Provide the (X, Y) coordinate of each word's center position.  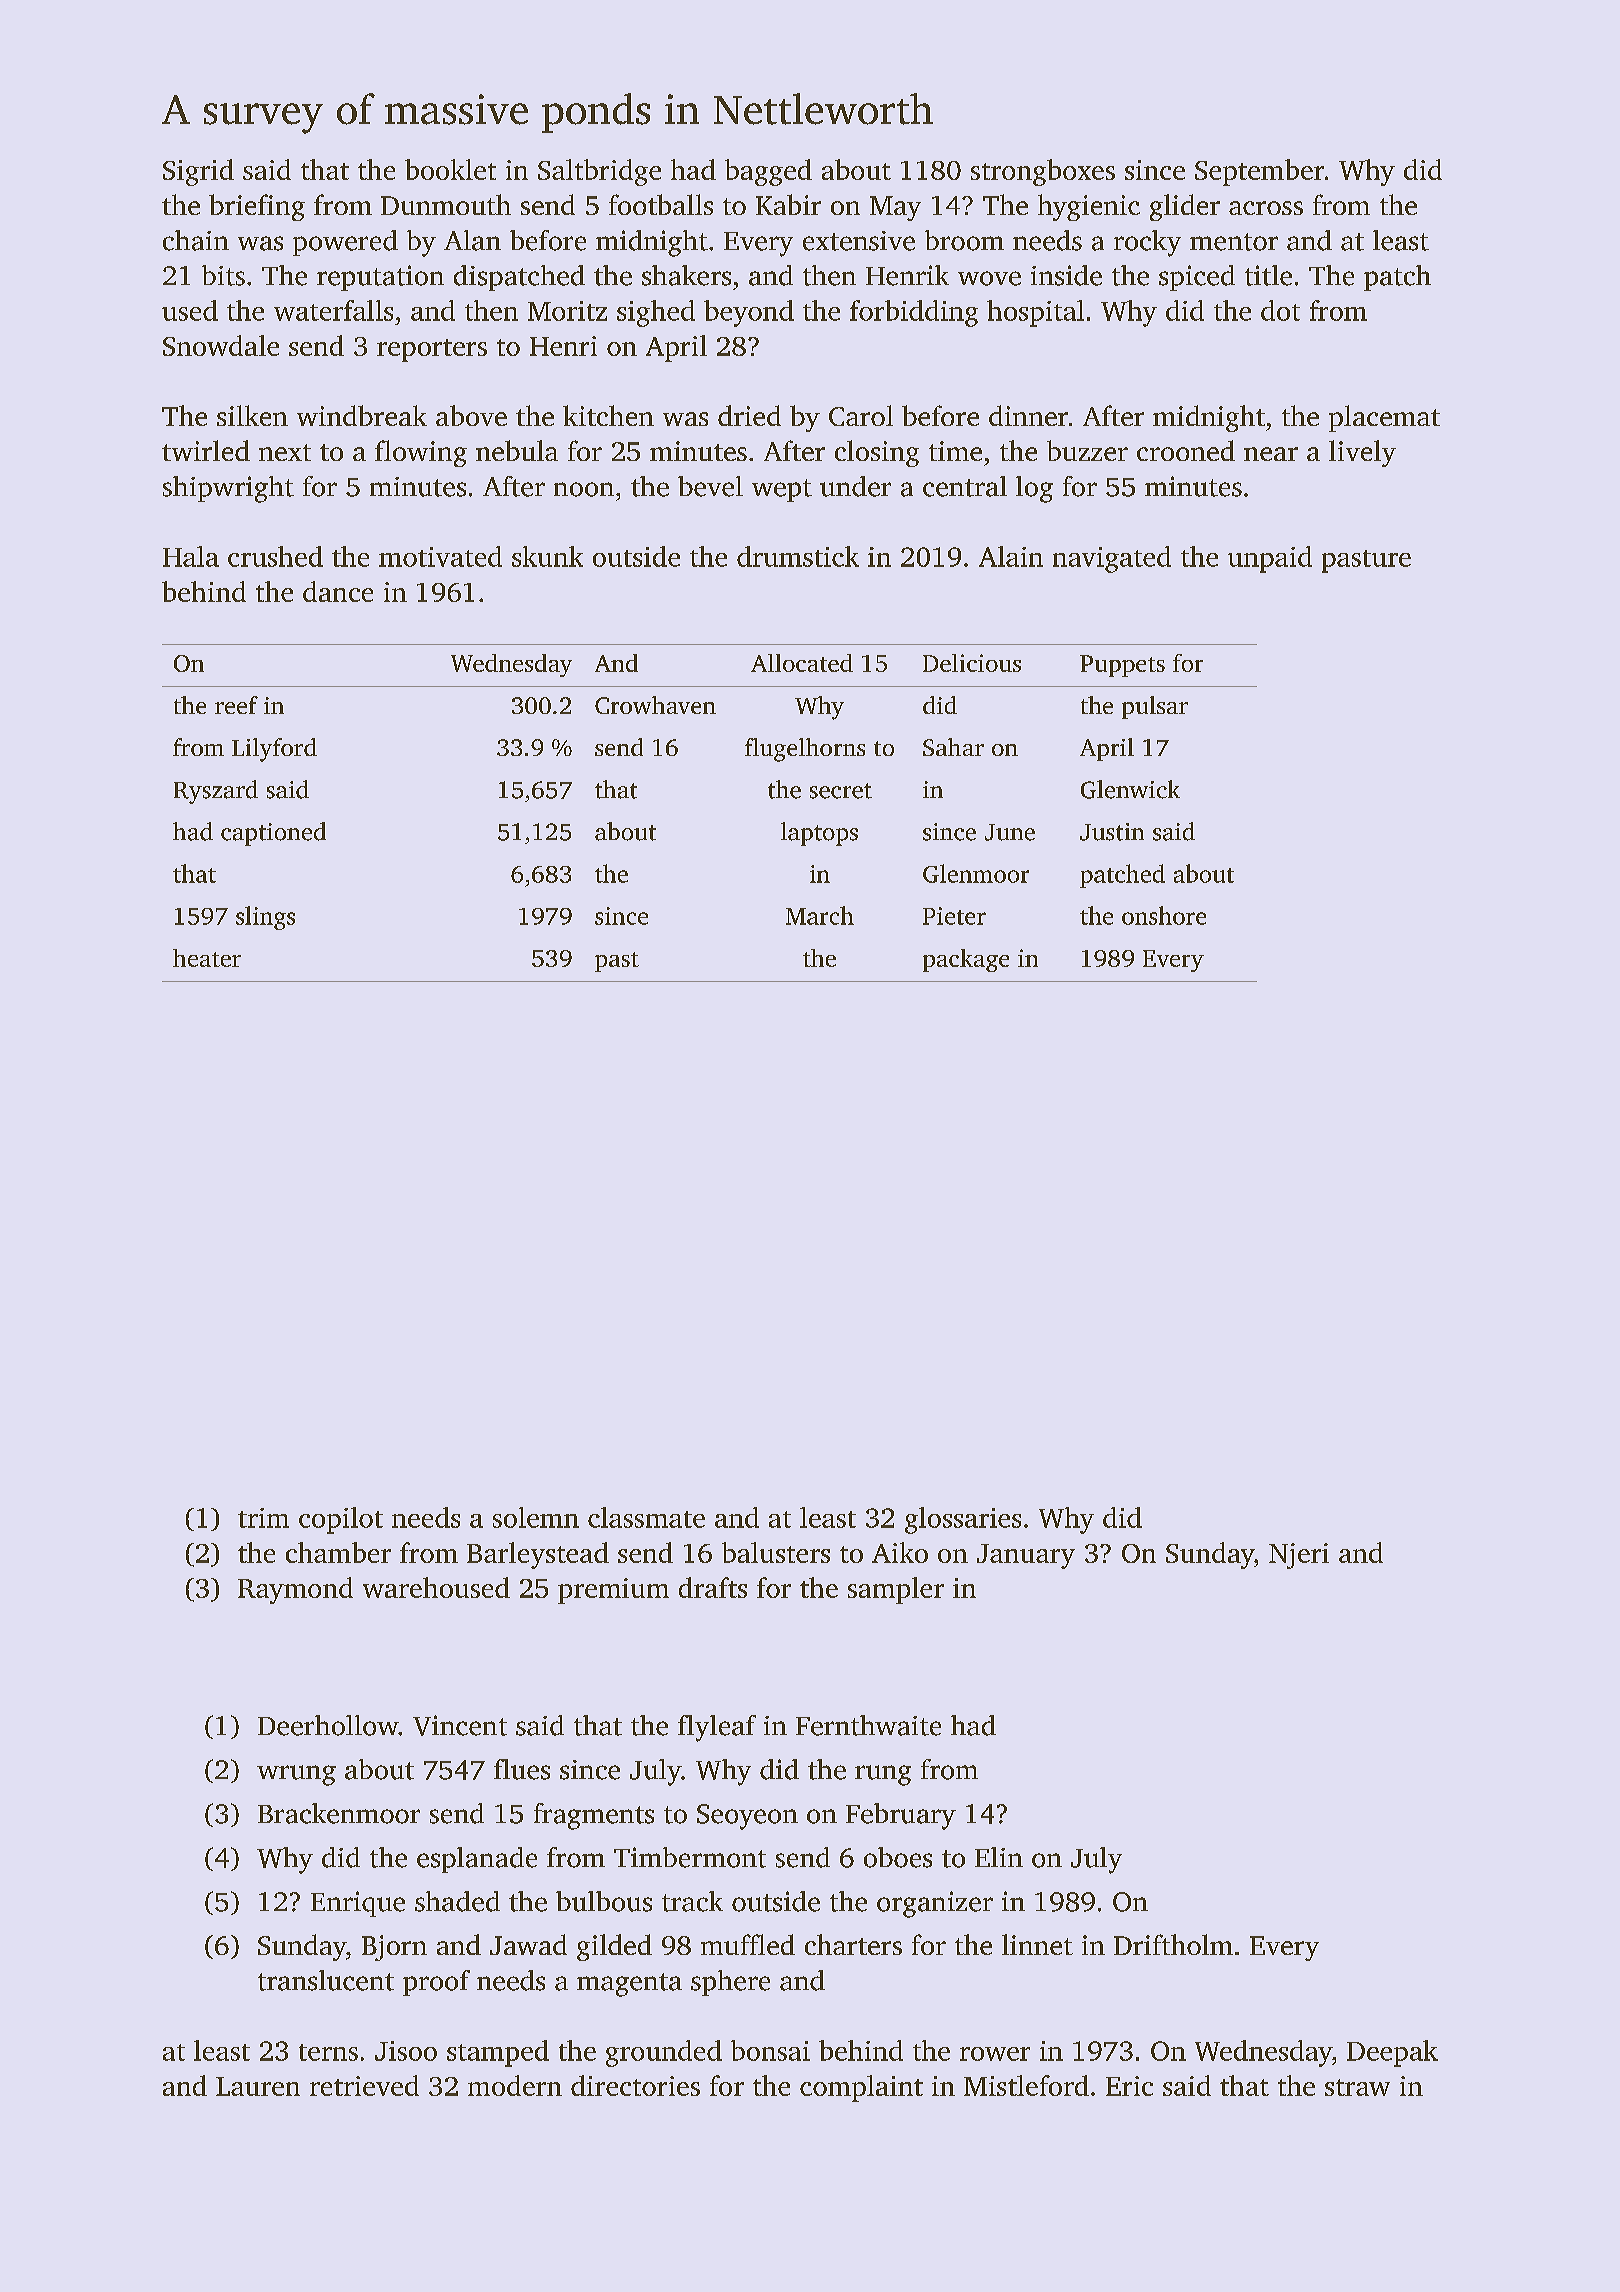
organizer (935, 1904)
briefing (257, 207)
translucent (326, 1980)
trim (263, 1518)
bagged (768, 172)
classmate (646, 1517)
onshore (1164, 915)
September (1259, 172)
